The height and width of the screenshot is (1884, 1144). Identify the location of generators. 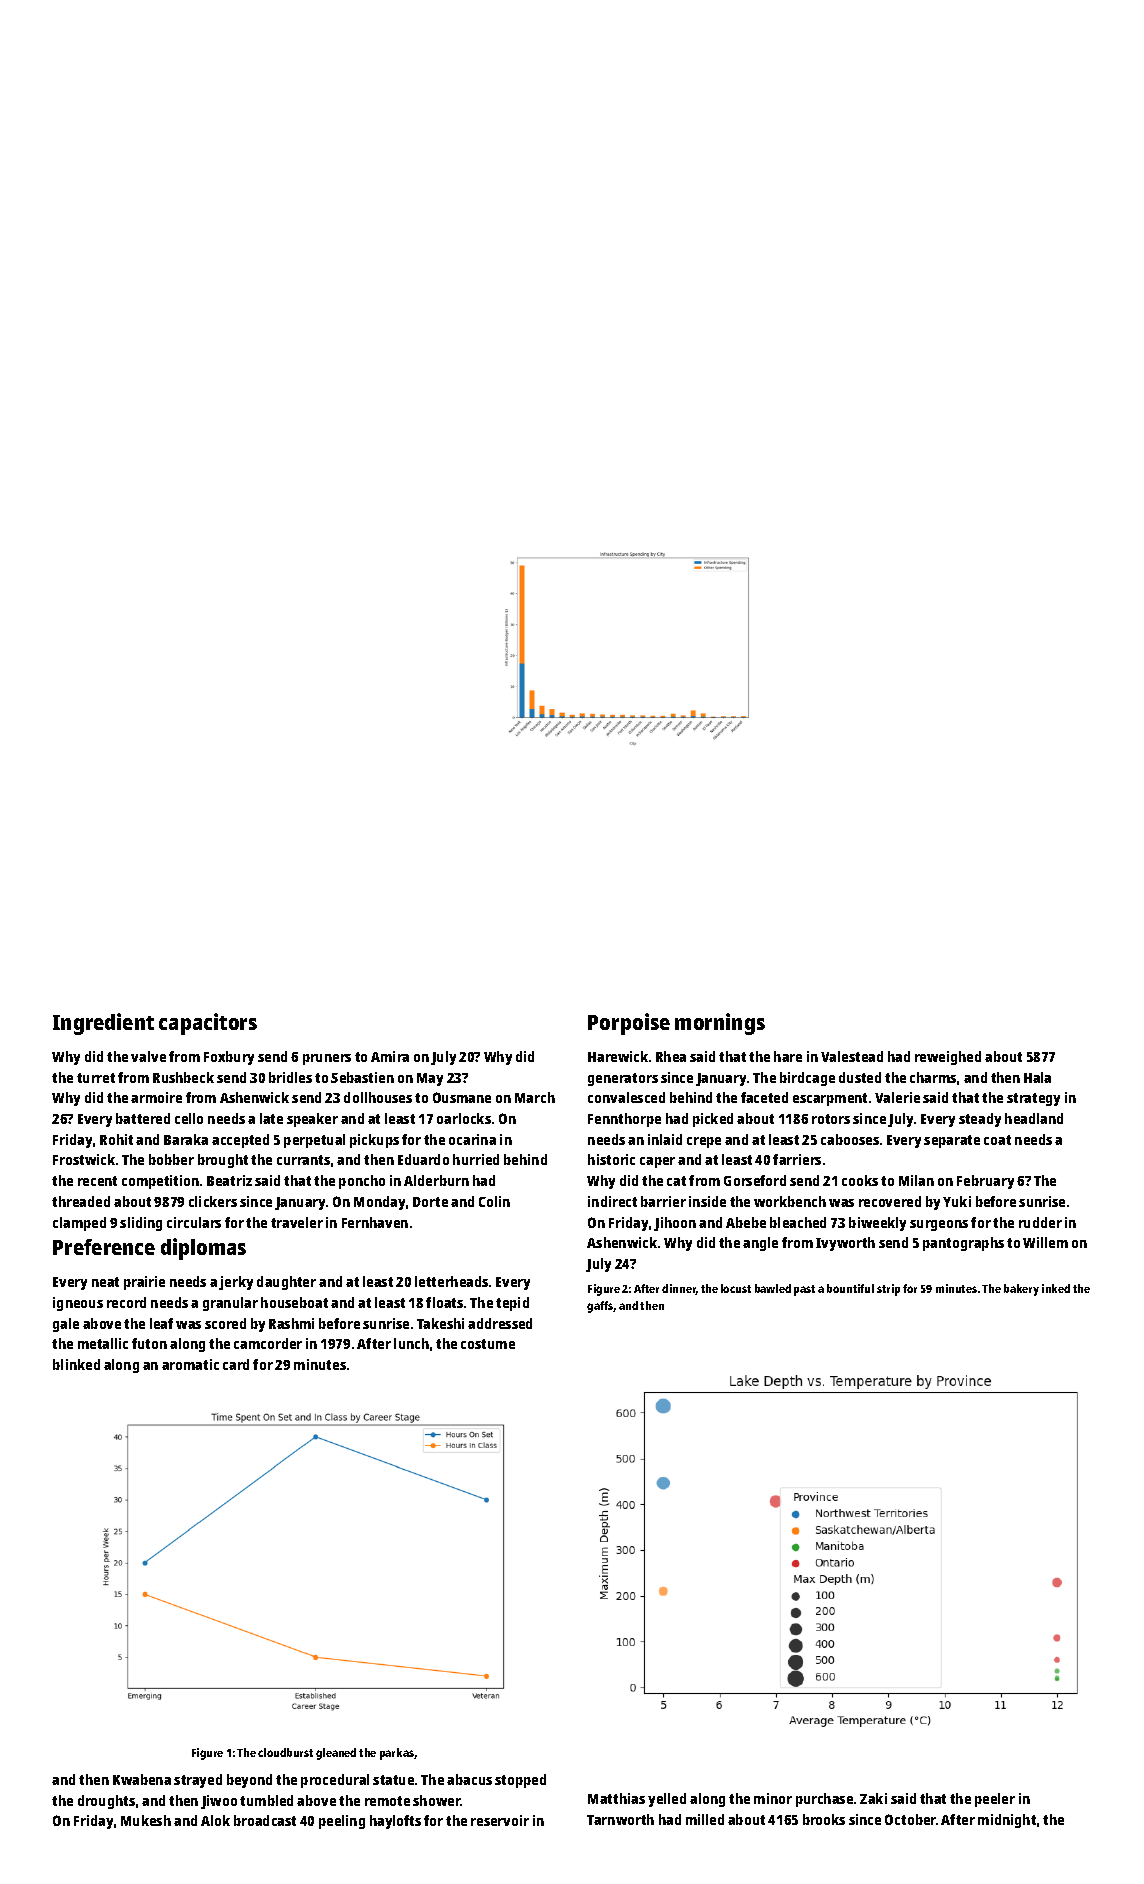
(623, 1079).
